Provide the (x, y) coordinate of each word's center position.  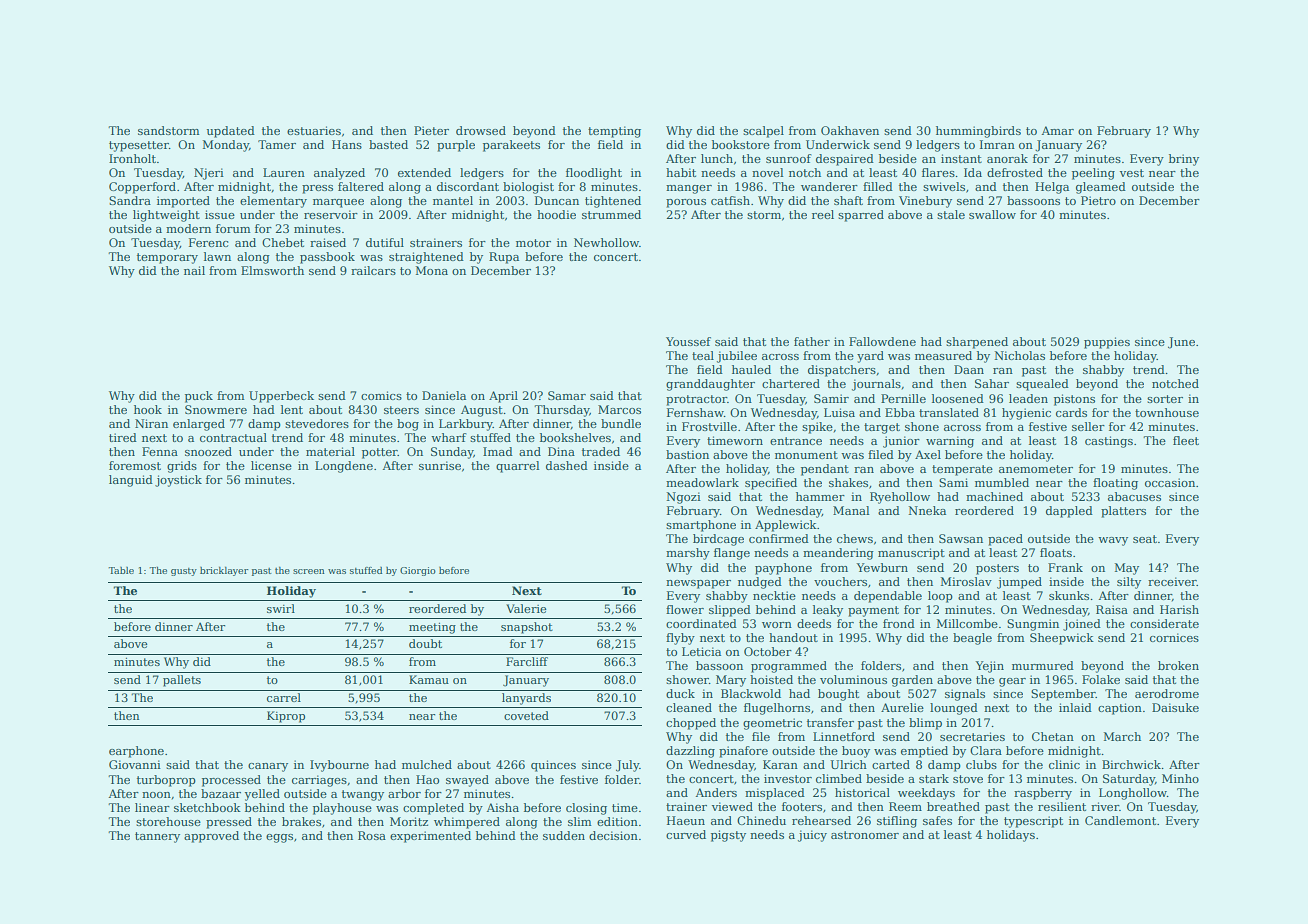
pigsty (728, 836)
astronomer (865, 835)
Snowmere (216, 409)
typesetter (139, 146)
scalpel (763, 132)
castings (1109, 442)
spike (817, 428)
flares (938, 172)
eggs (279, 838)
